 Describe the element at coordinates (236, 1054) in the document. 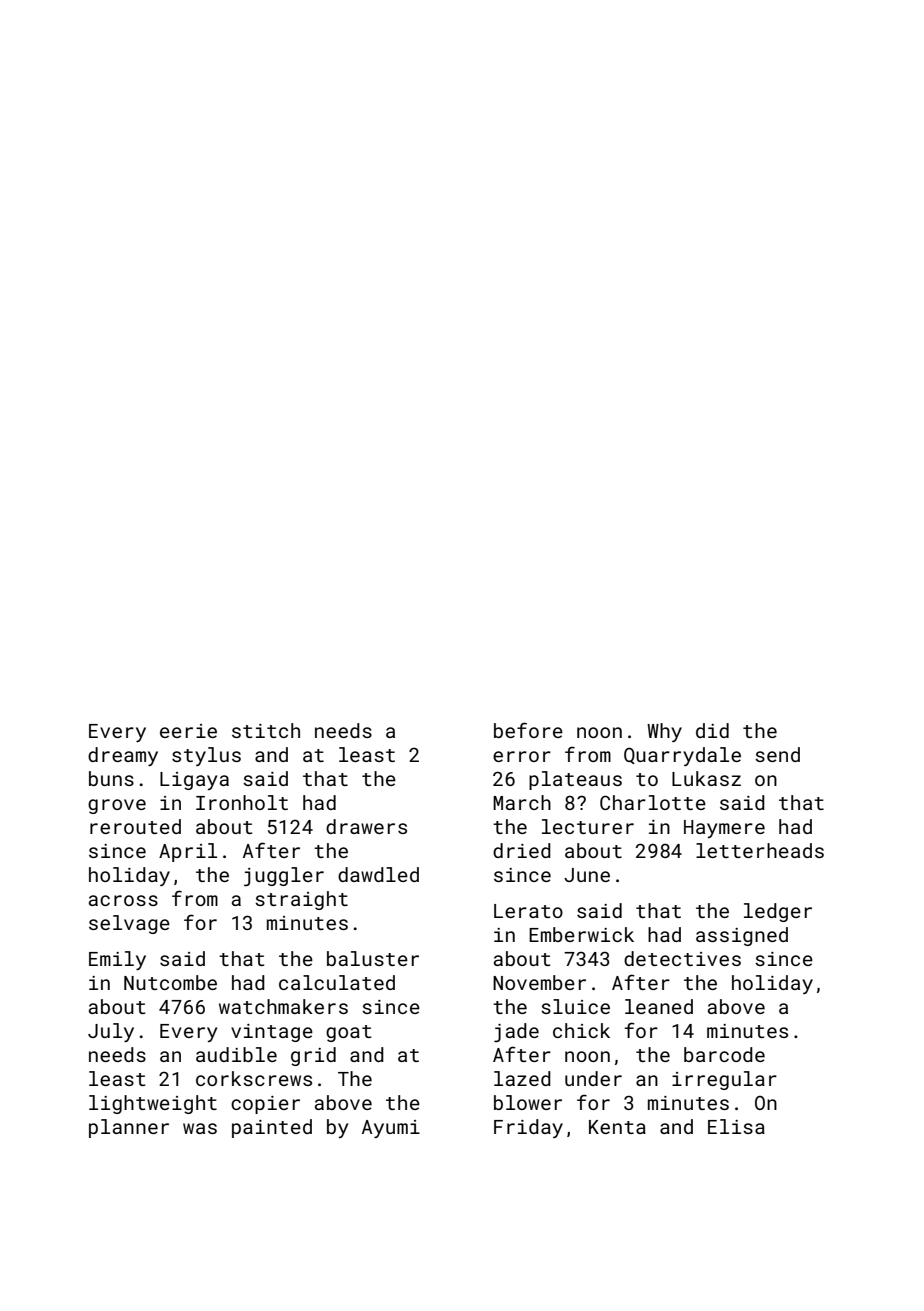

I see `audible` at that location.
